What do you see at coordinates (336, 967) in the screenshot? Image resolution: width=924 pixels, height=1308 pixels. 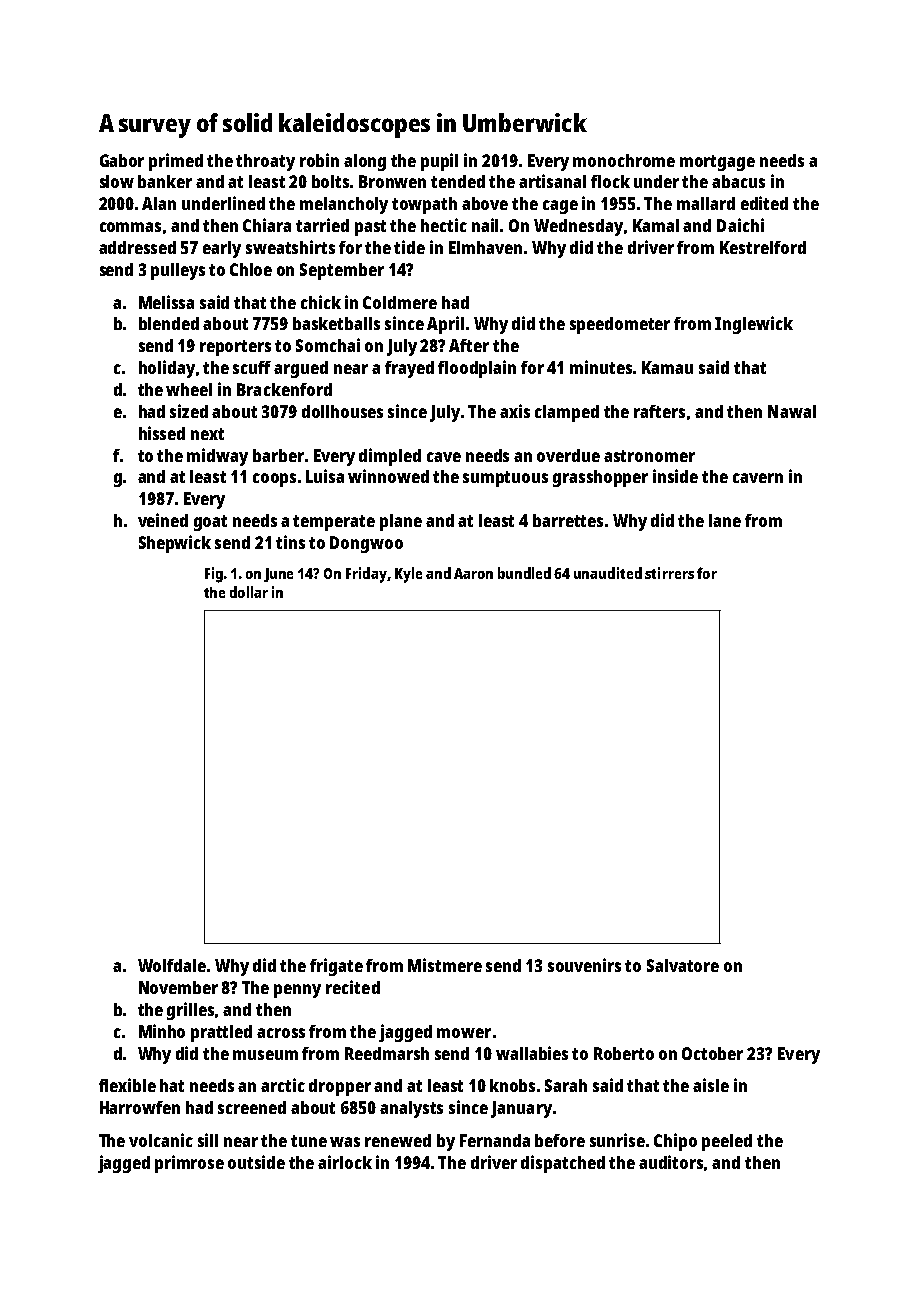 I see `frigate` at bounding box center [336, 967].
